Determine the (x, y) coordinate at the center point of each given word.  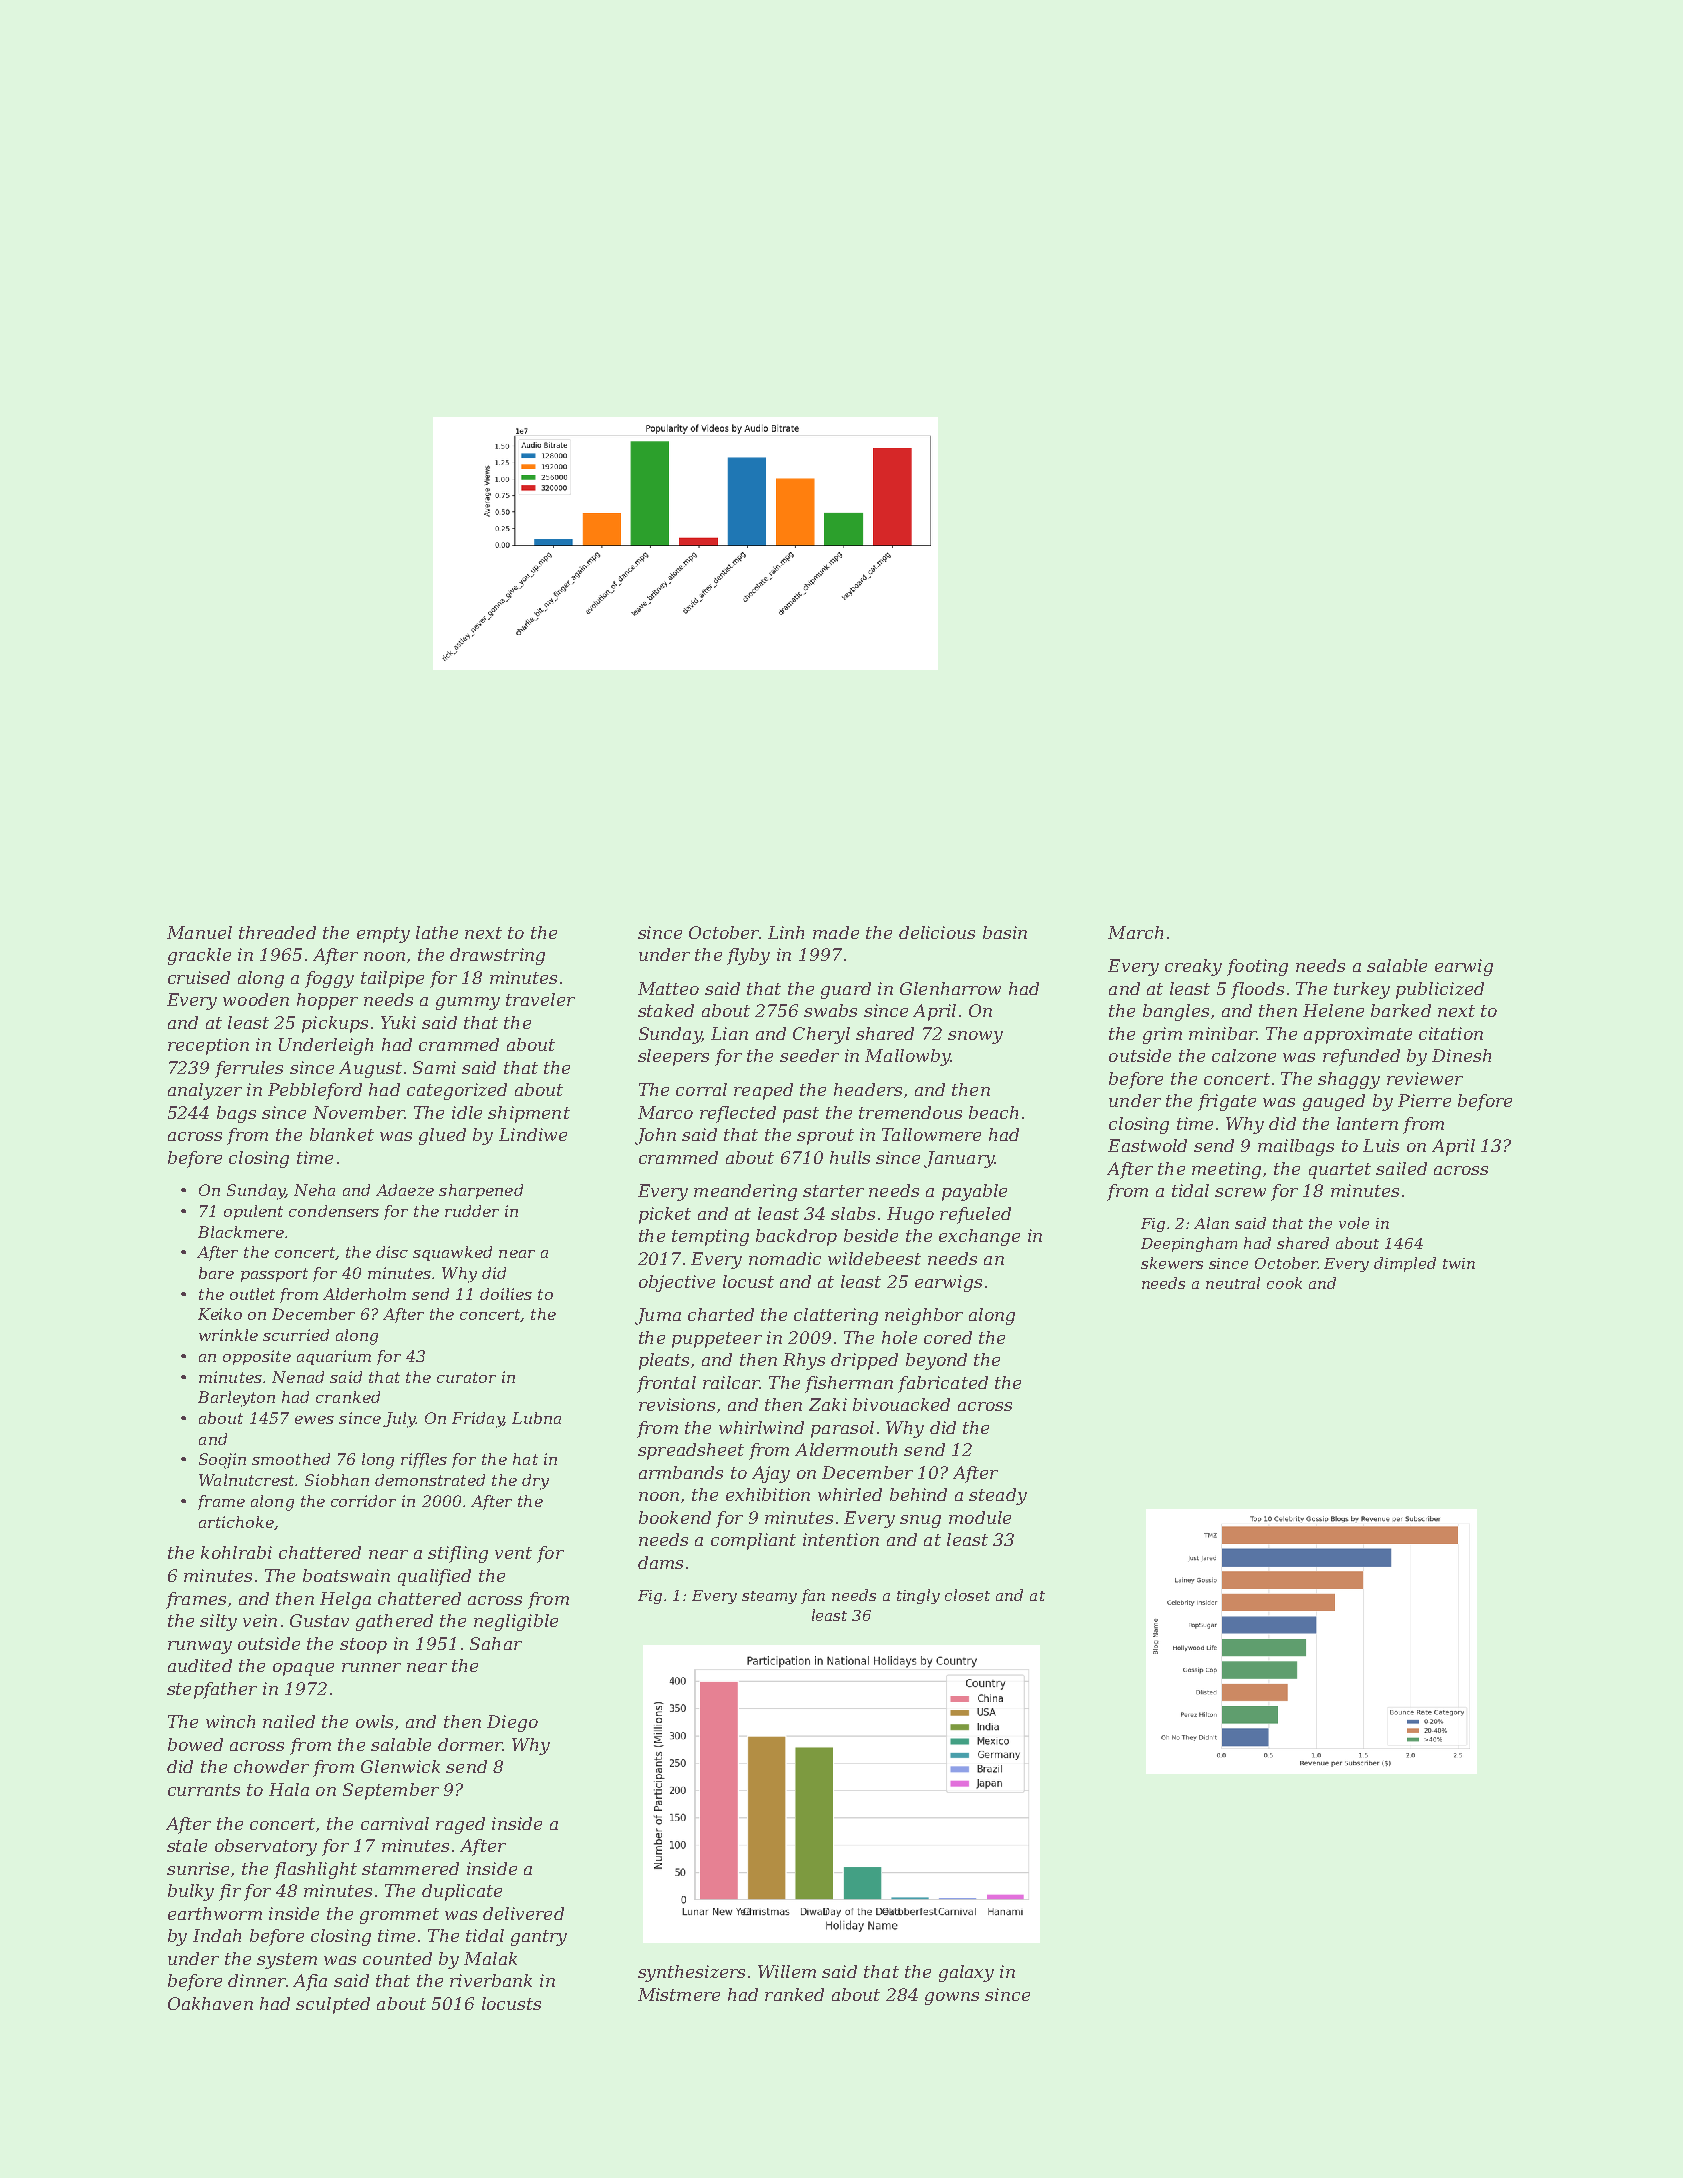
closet (967, 1595)
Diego (512, 1723)
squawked (452, 1253)
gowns (952, 1998)
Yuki (398, 1022)
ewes (314, 1420)
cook (1284, 1283)
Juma (658, 1316)
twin (1459, 1263)
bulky (191, 1892)
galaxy (966, 1973)
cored (948, 1337)
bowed (195, 1744)
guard (846, 990)
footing (1257, 967)
